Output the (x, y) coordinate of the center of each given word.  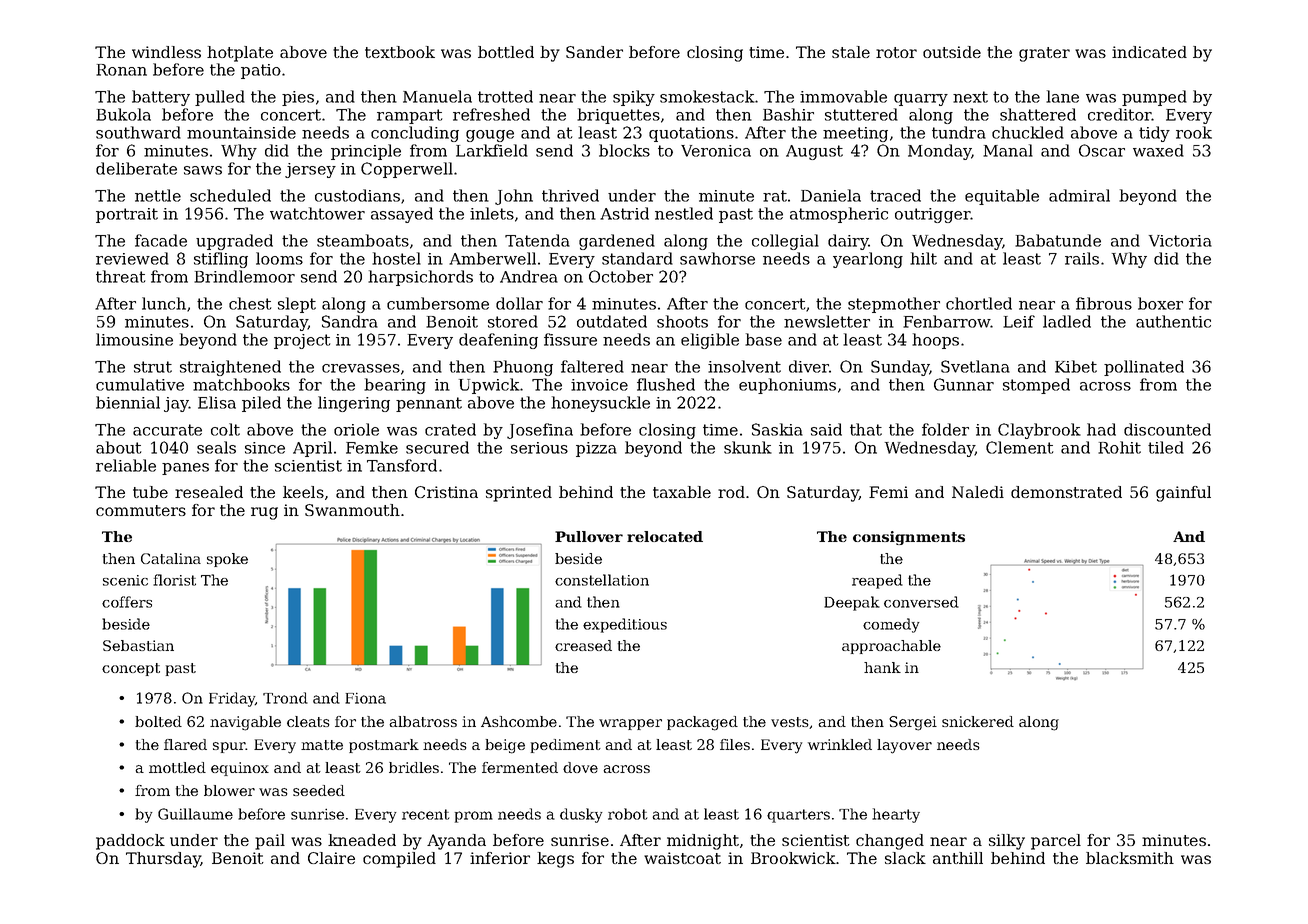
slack (905, 858)
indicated (1149, 52)
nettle (158, 195)
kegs (555, 860)
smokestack (707, 96)
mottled (177, 767)
